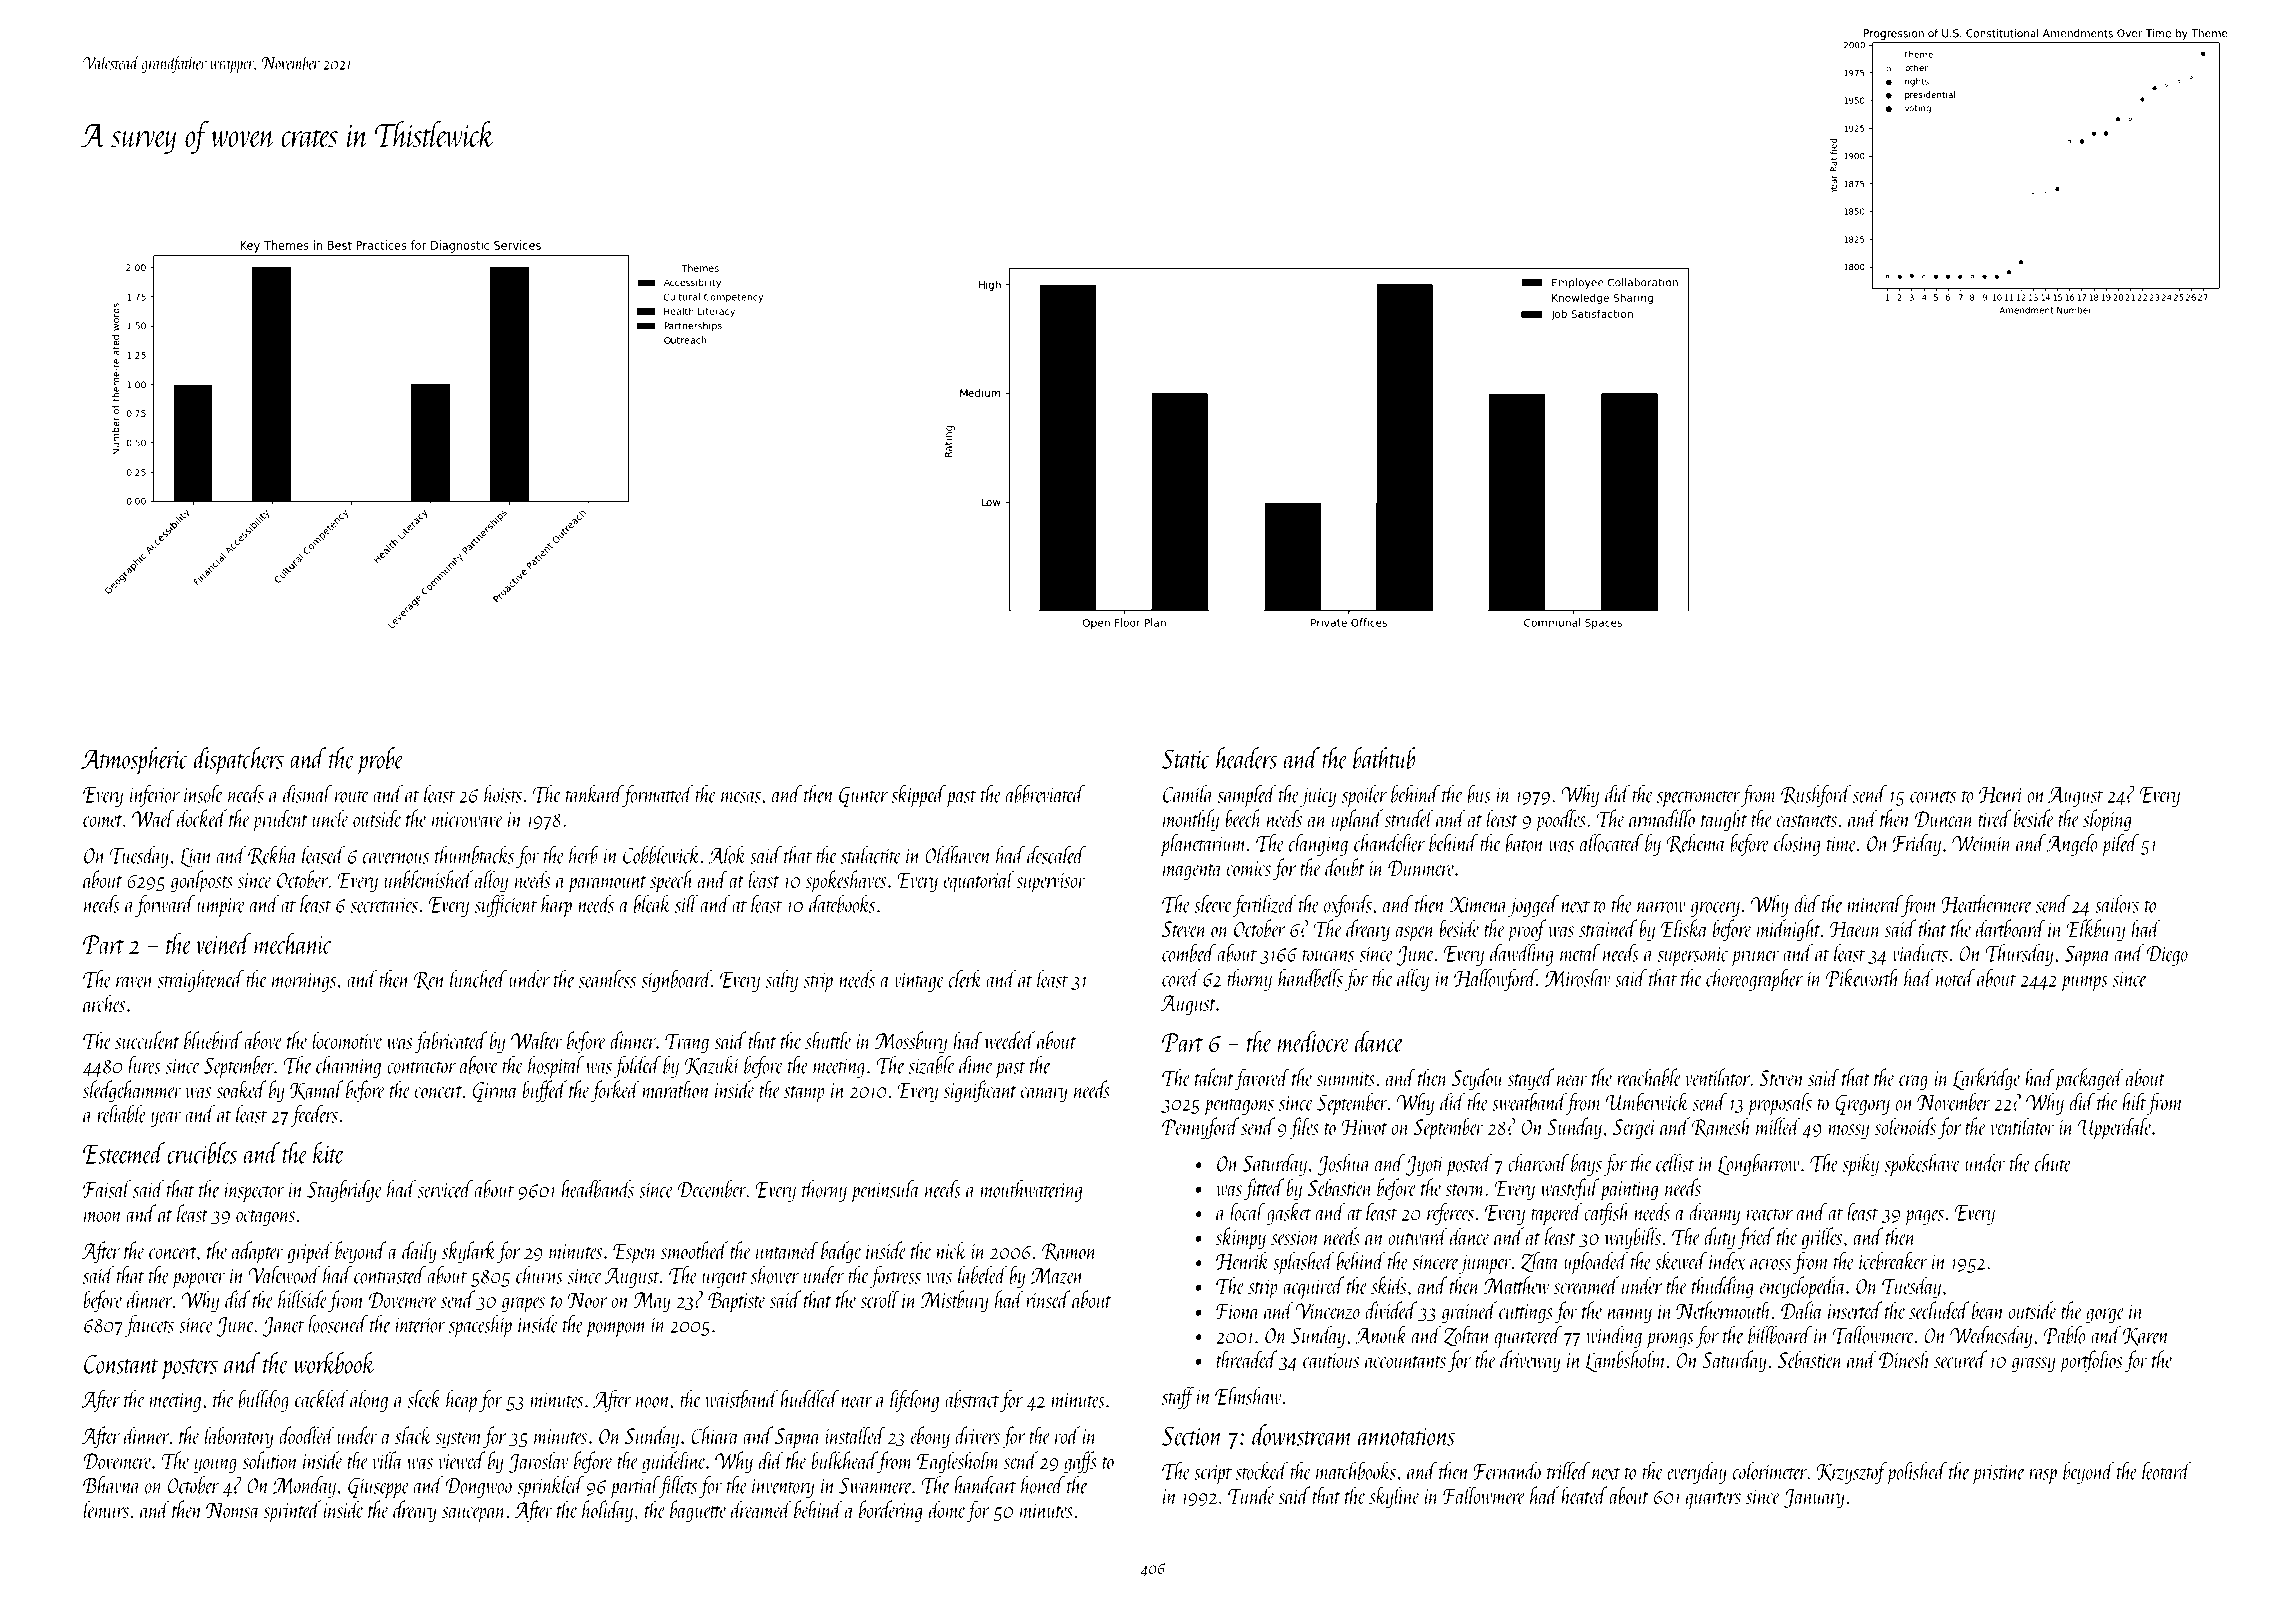 The width and height of the image is (2282, 1614). What do you see at coordinates (135, 761) in the image?
I see `Atmospheric` at bounding box center [135, 761].
